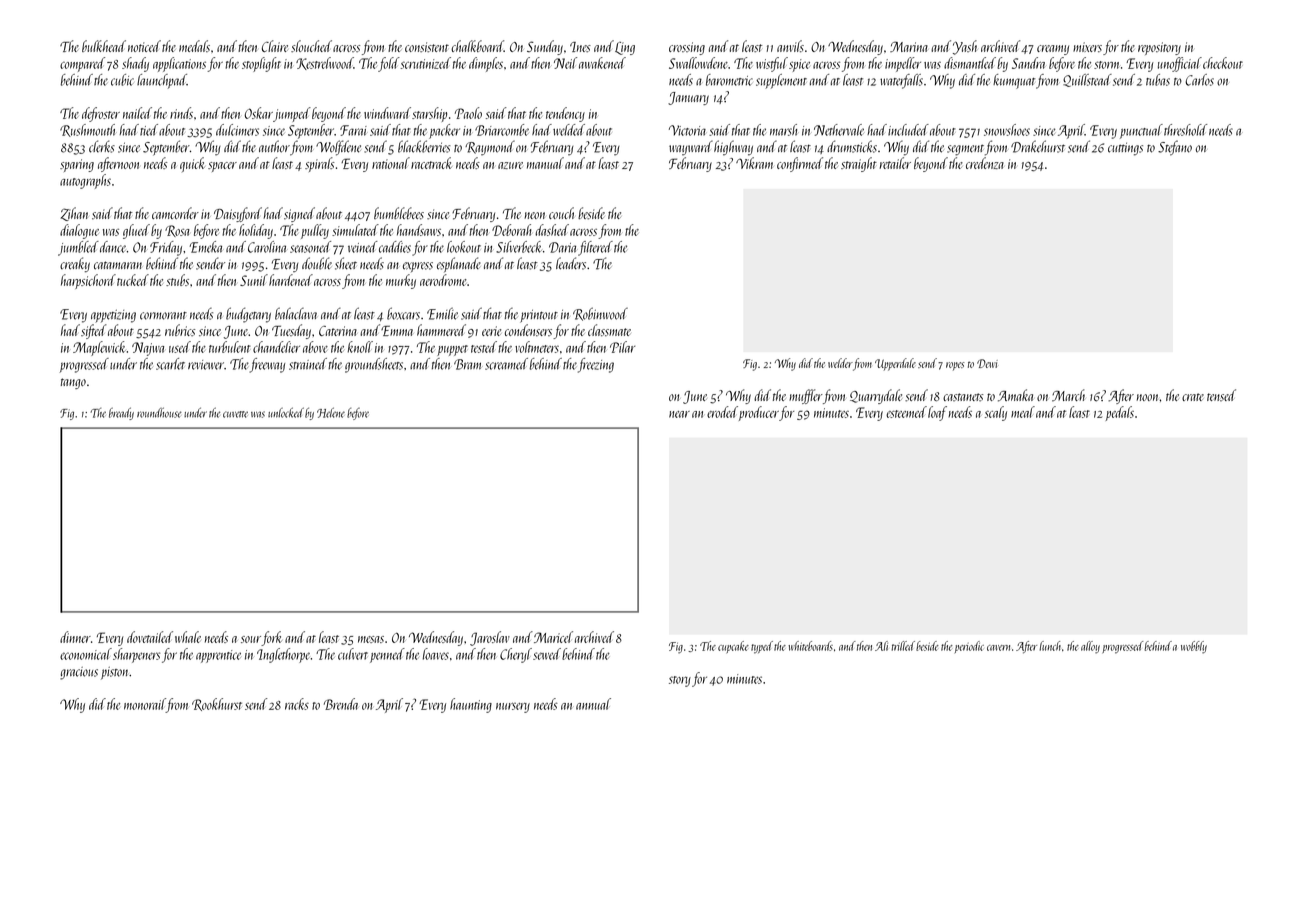  Describe the element at coordinates (580, 47) in the page. I see `Ines` at that location.
